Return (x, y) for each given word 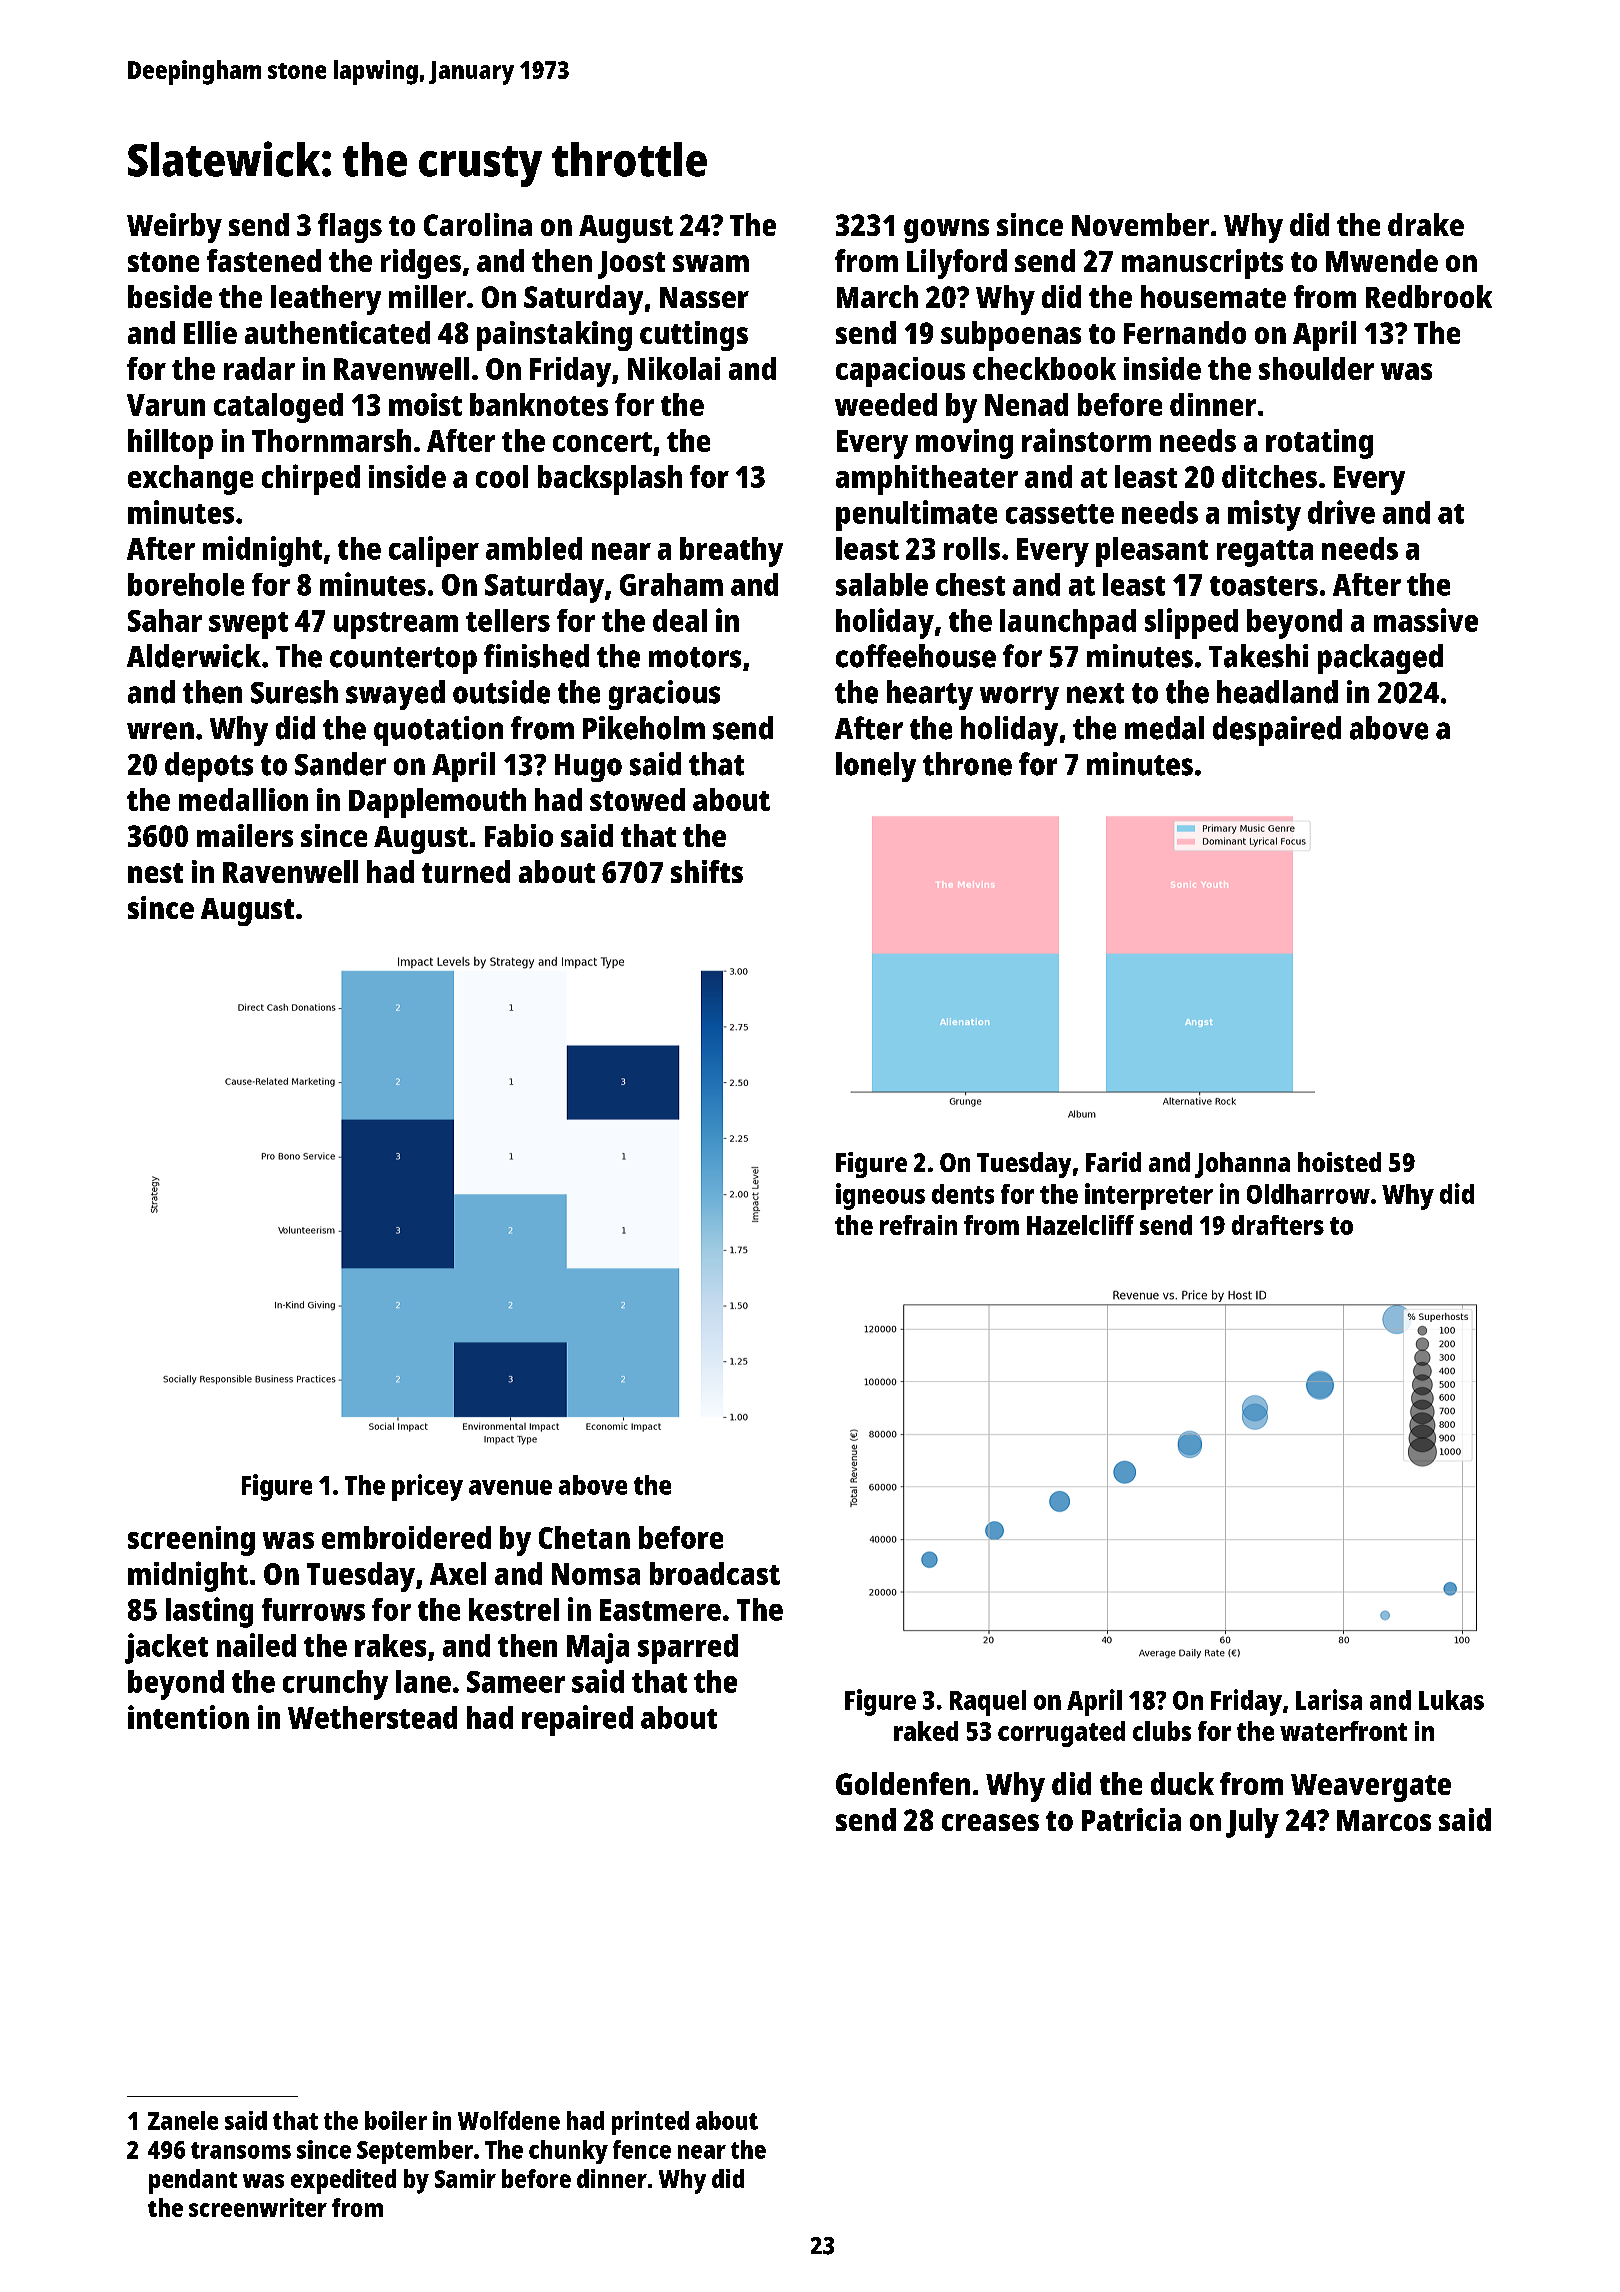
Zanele (183, 2120)
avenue (510, 1487)
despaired (1277, 731)
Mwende (1382, 260)
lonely (876, 767)
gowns (946, 231)
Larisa (1329, 1699)
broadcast (715, 1573)
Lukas (1451, 1700)
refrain (918, 1225)
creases (990, 1822)
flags (350, 228)
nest (155, 873)
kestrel (514, 1609)
